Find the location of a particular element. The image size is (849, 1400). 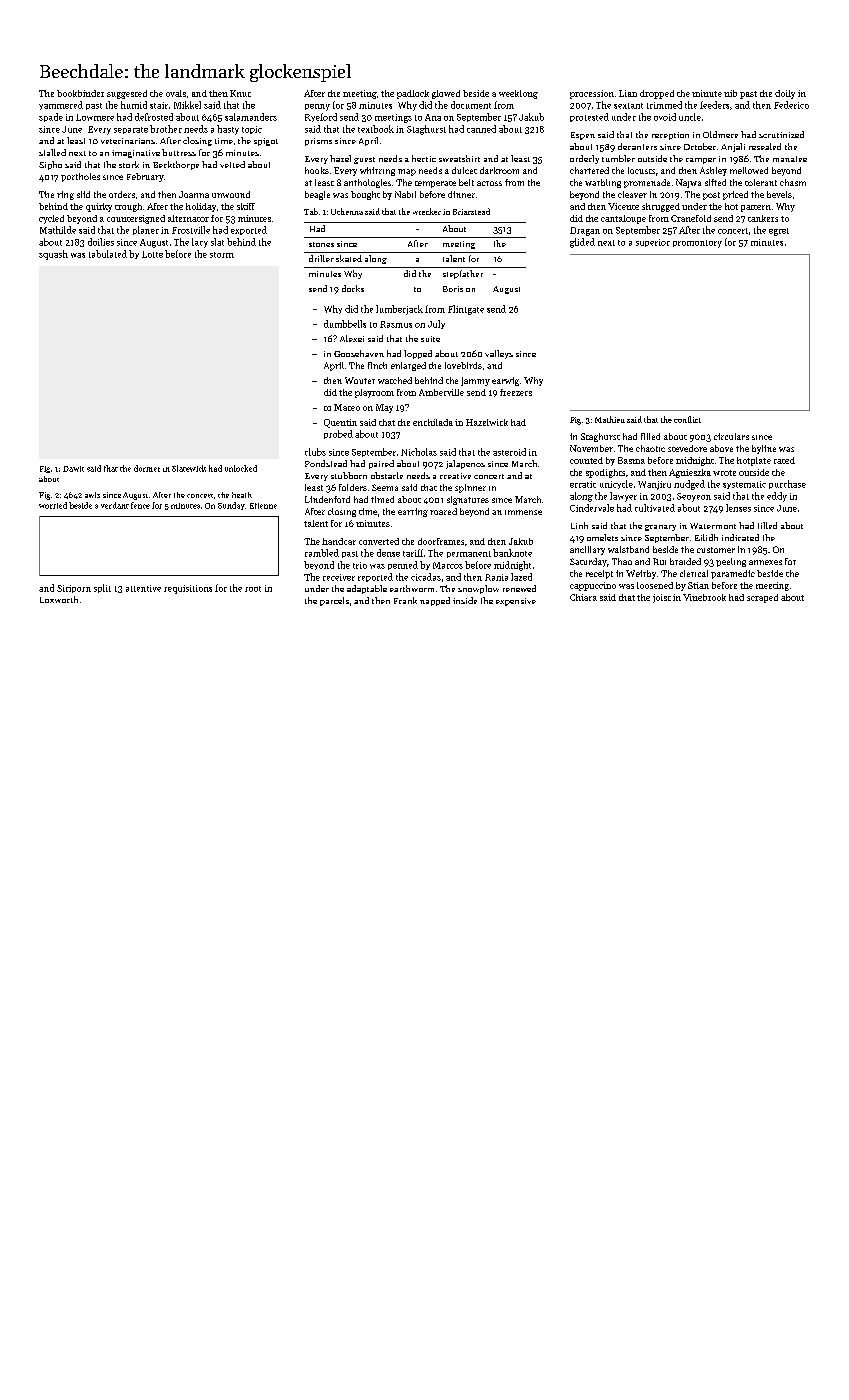

nib is located at coordinates (730, 93).
